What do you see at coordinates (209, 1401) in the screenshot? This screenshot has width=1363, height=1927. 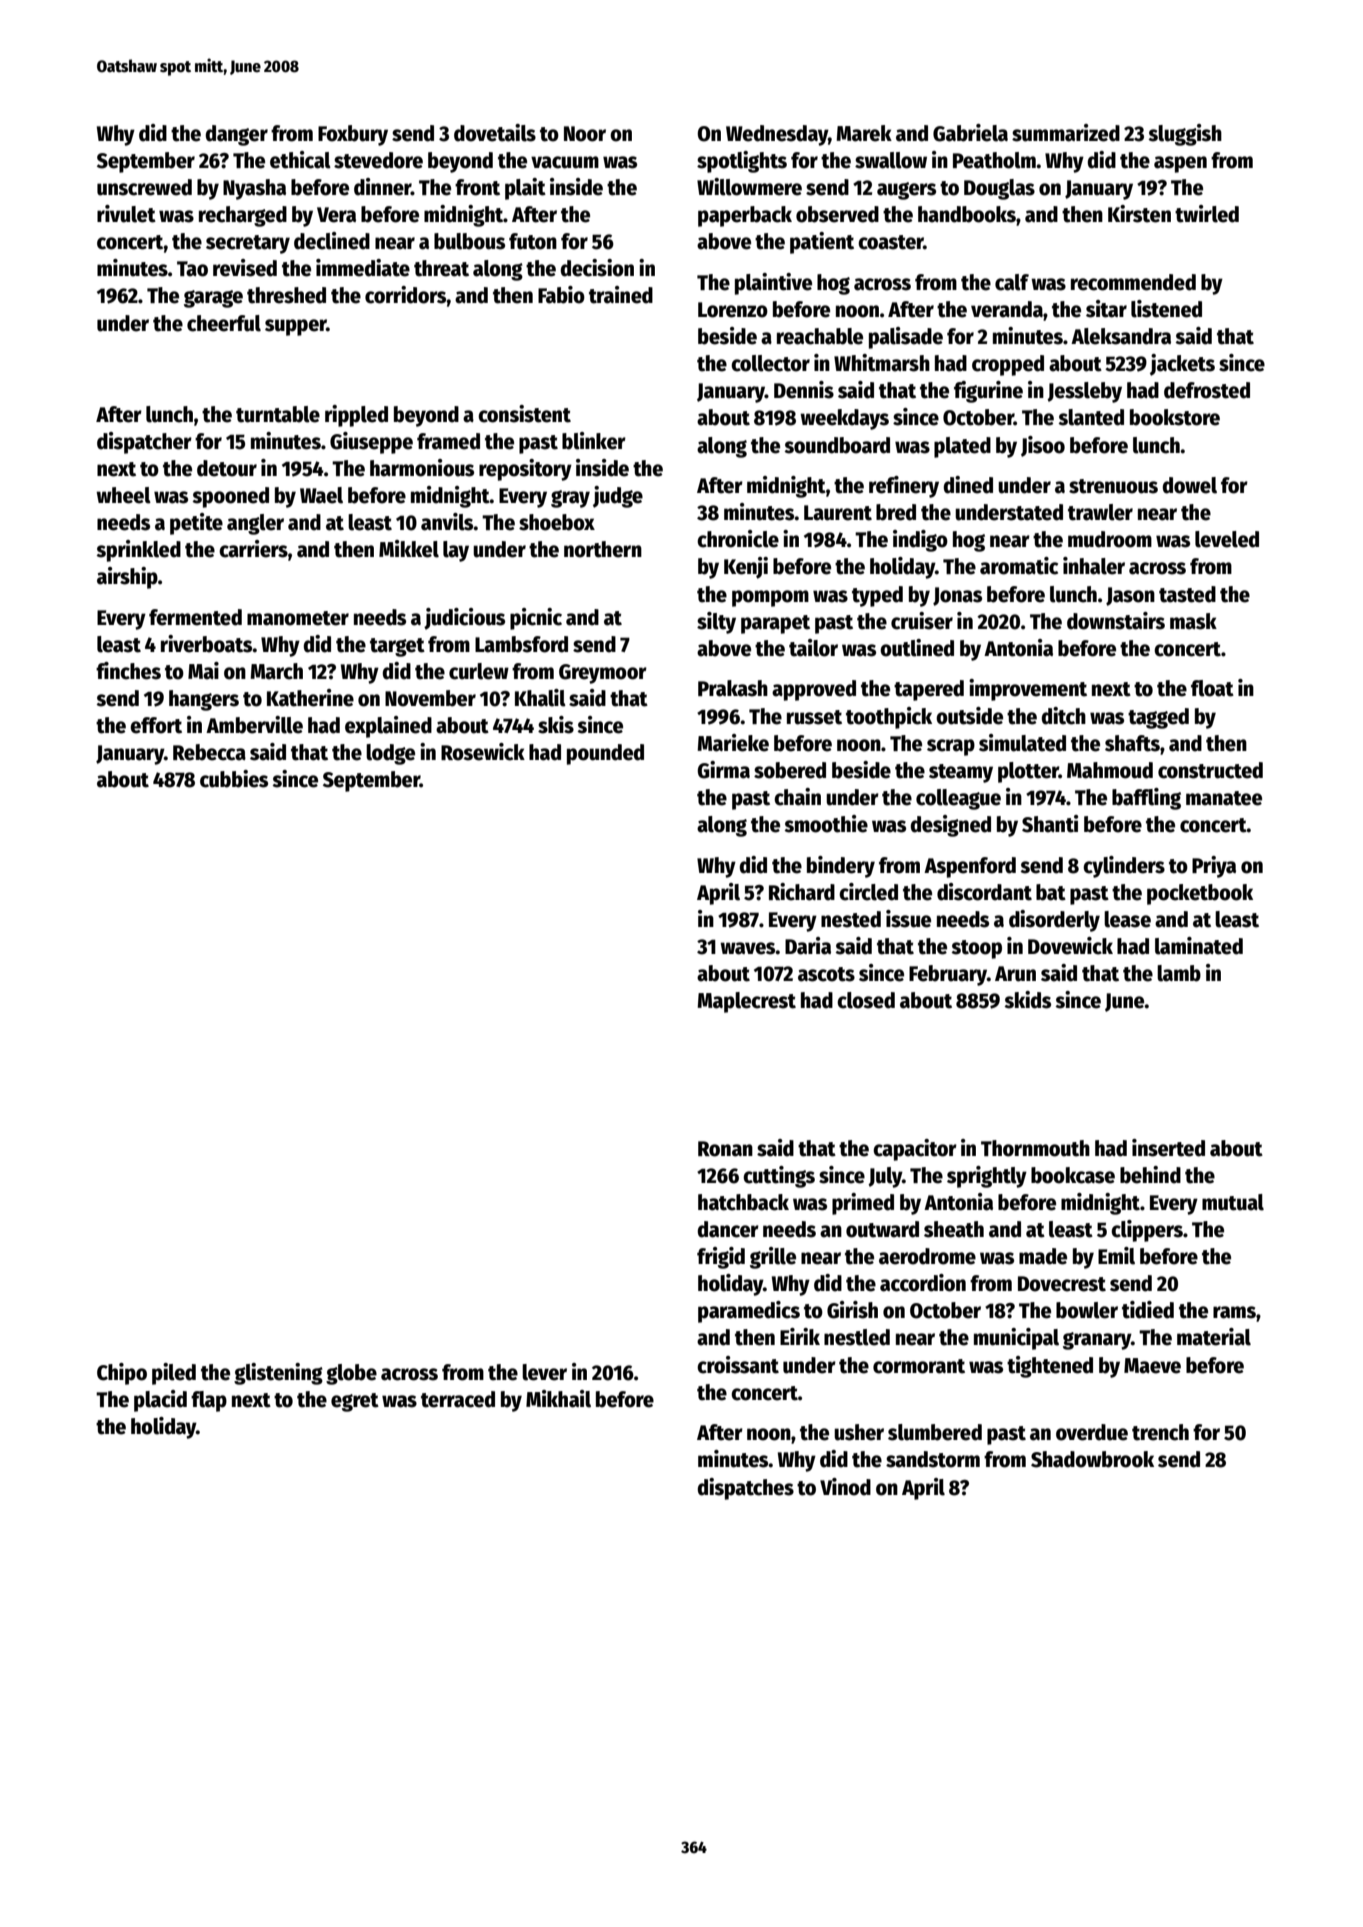 I see `flap` at bounding box center [209, 1401].
